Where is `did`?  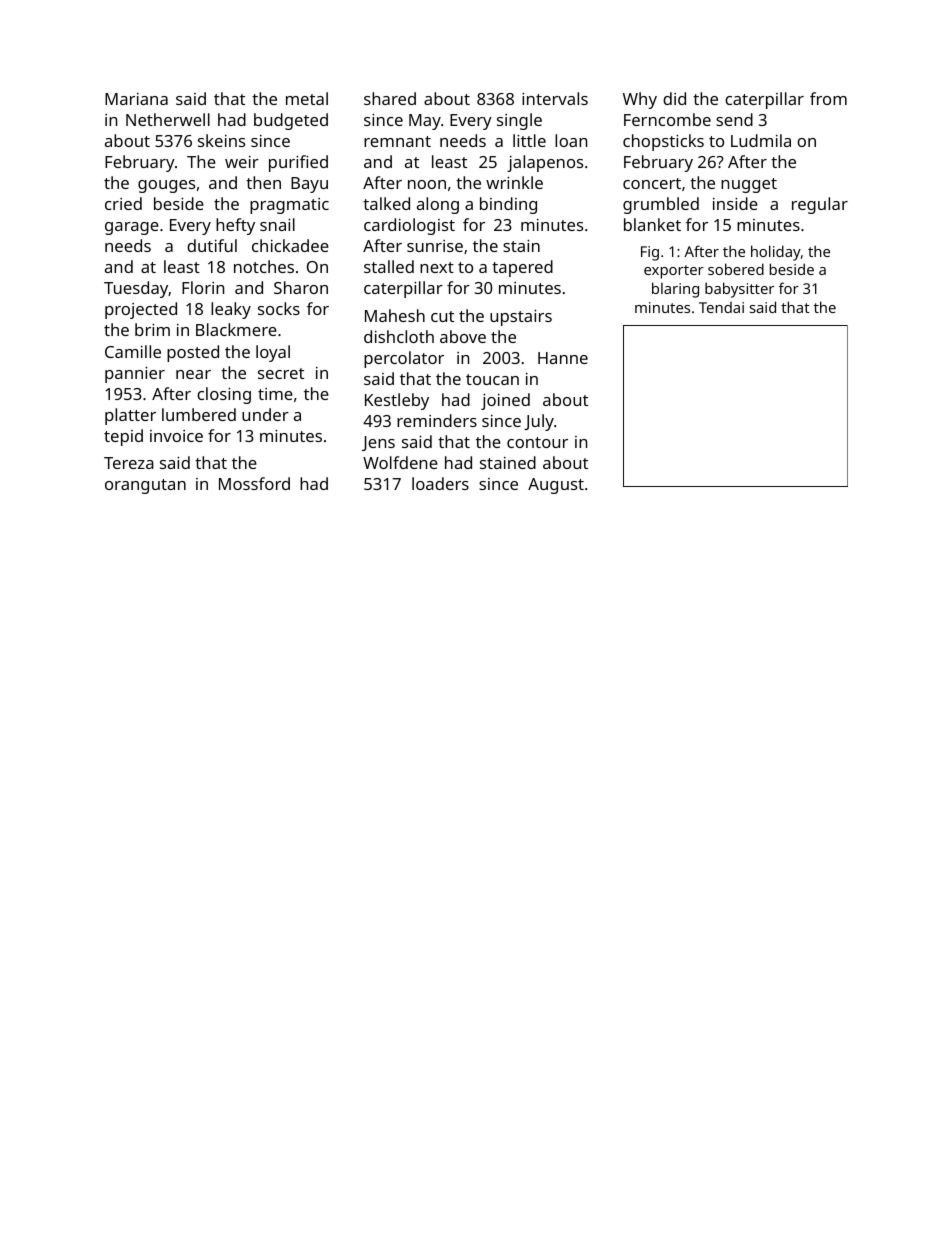 did is located at coordinates (674, 98).
